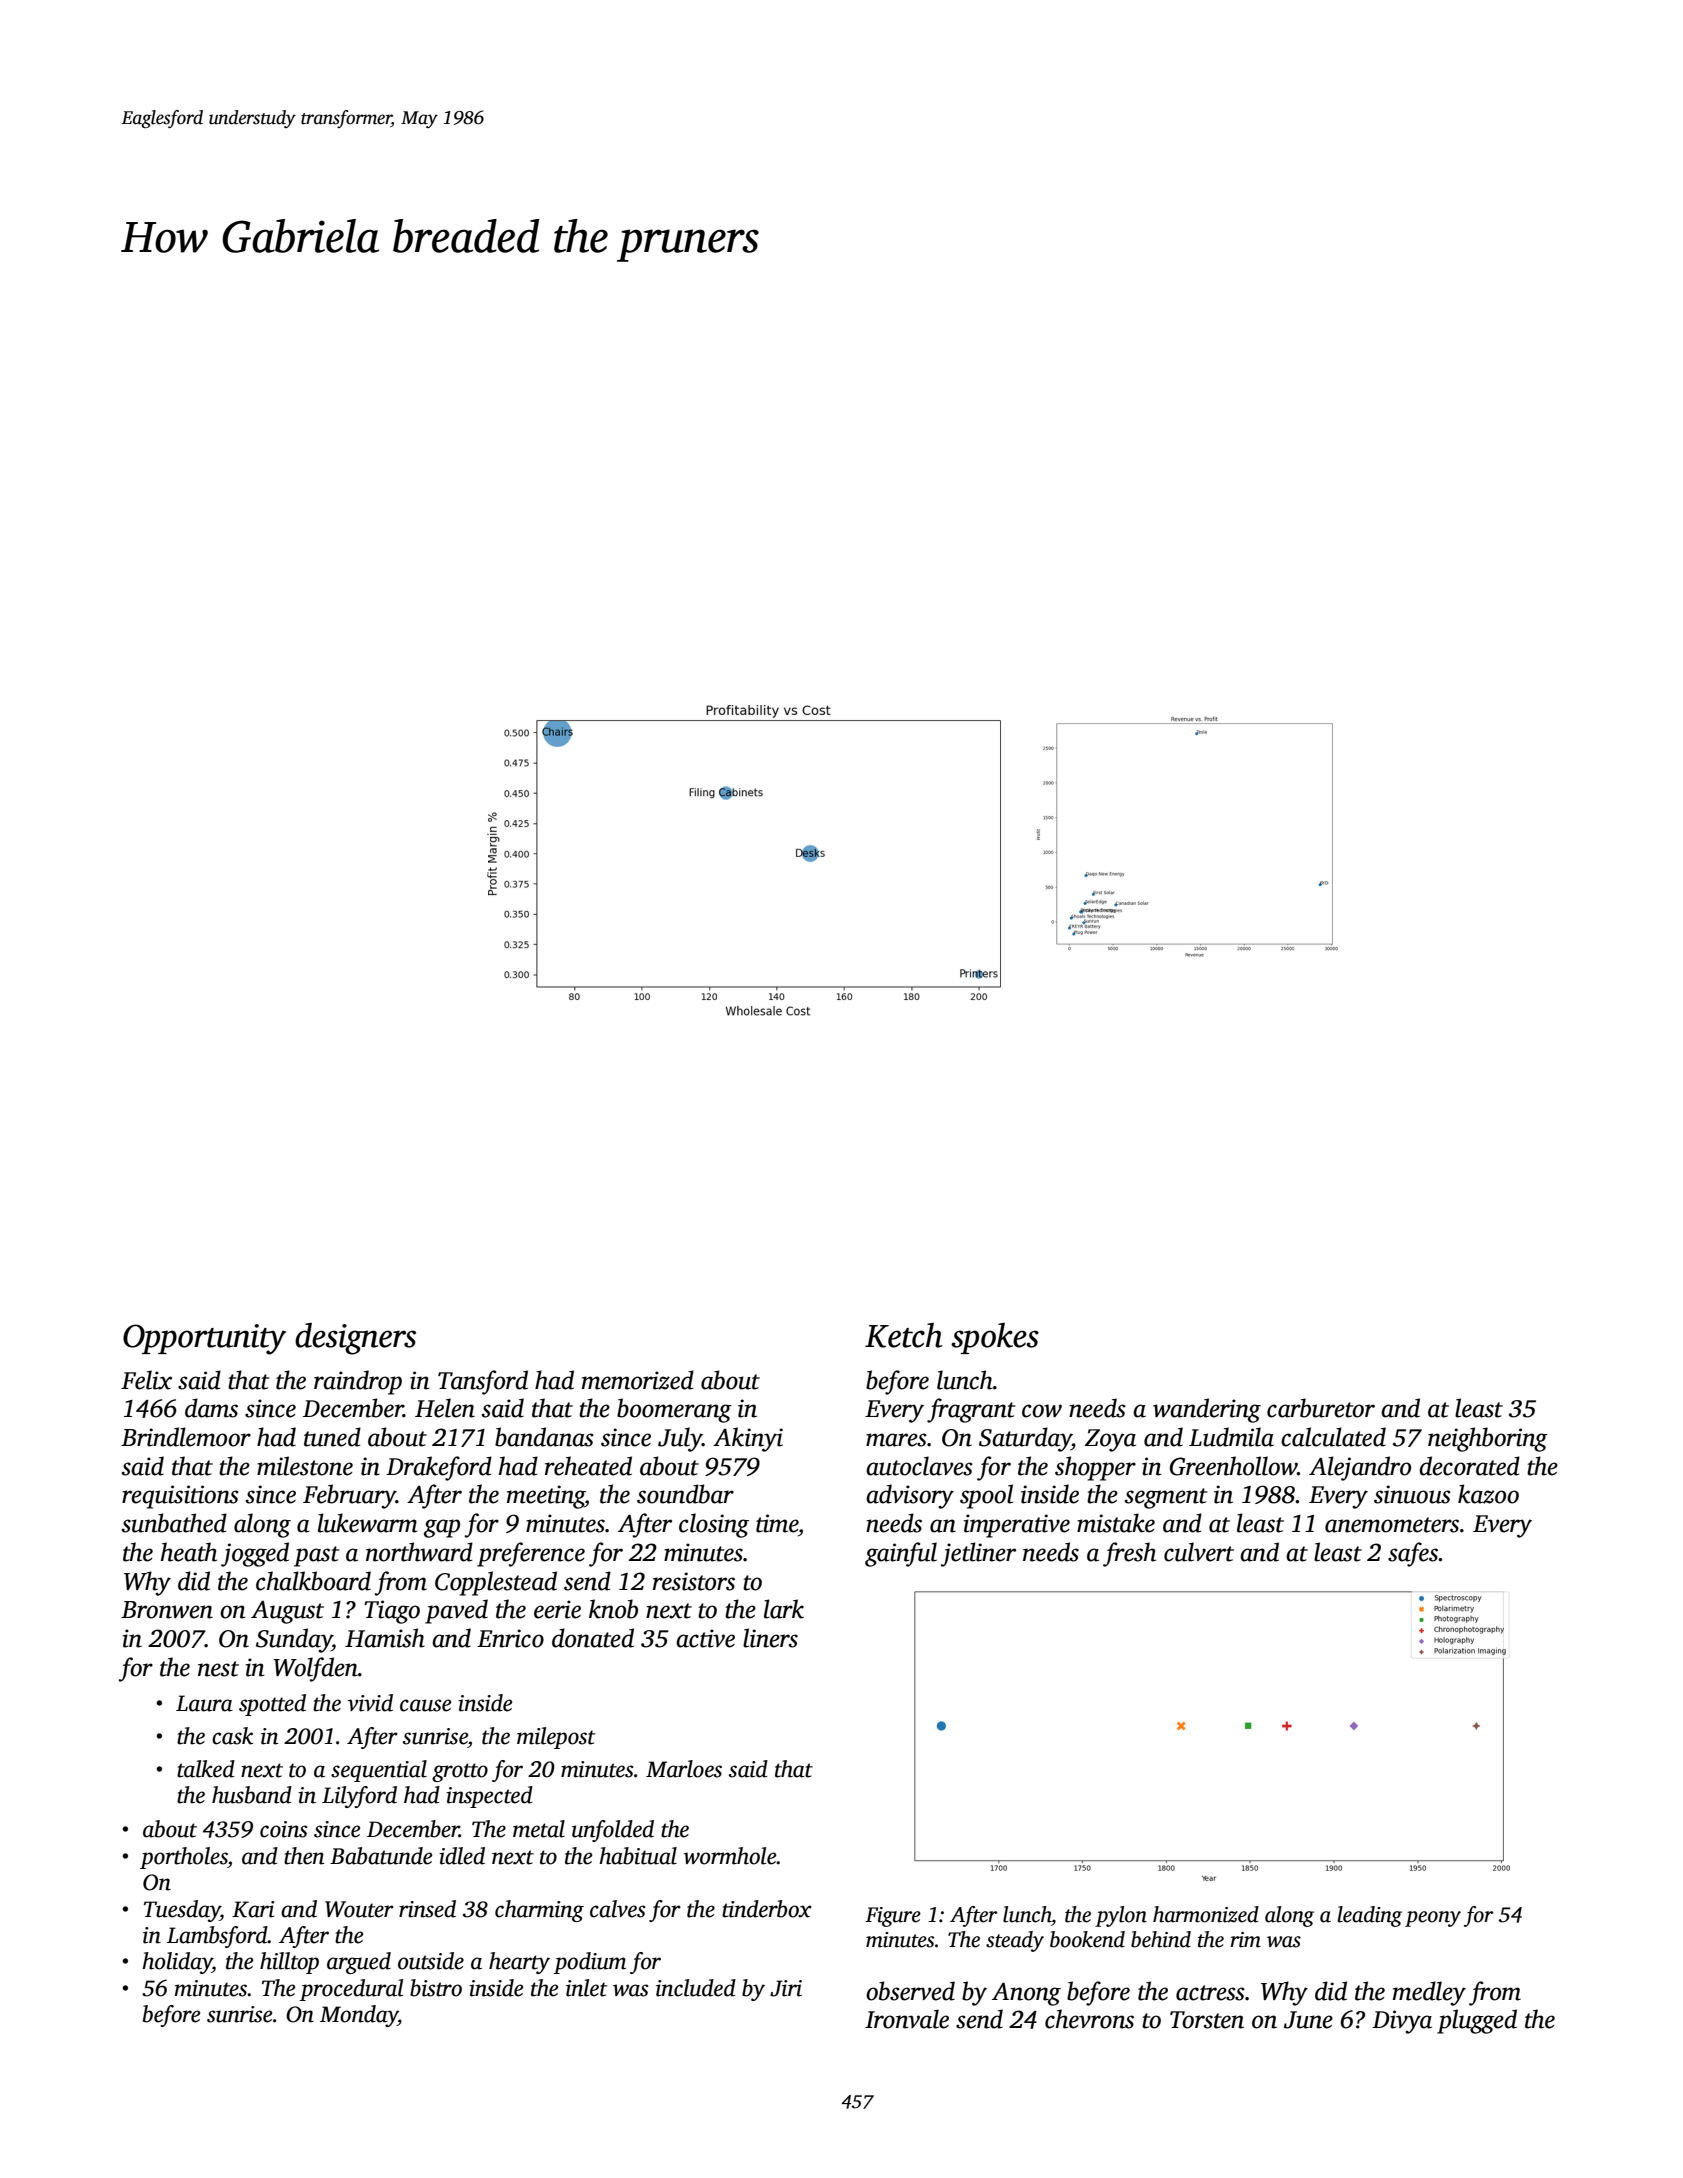  Describe the element at coordinates (770, 1638) in the screenshot. I see `liners` at that location.
